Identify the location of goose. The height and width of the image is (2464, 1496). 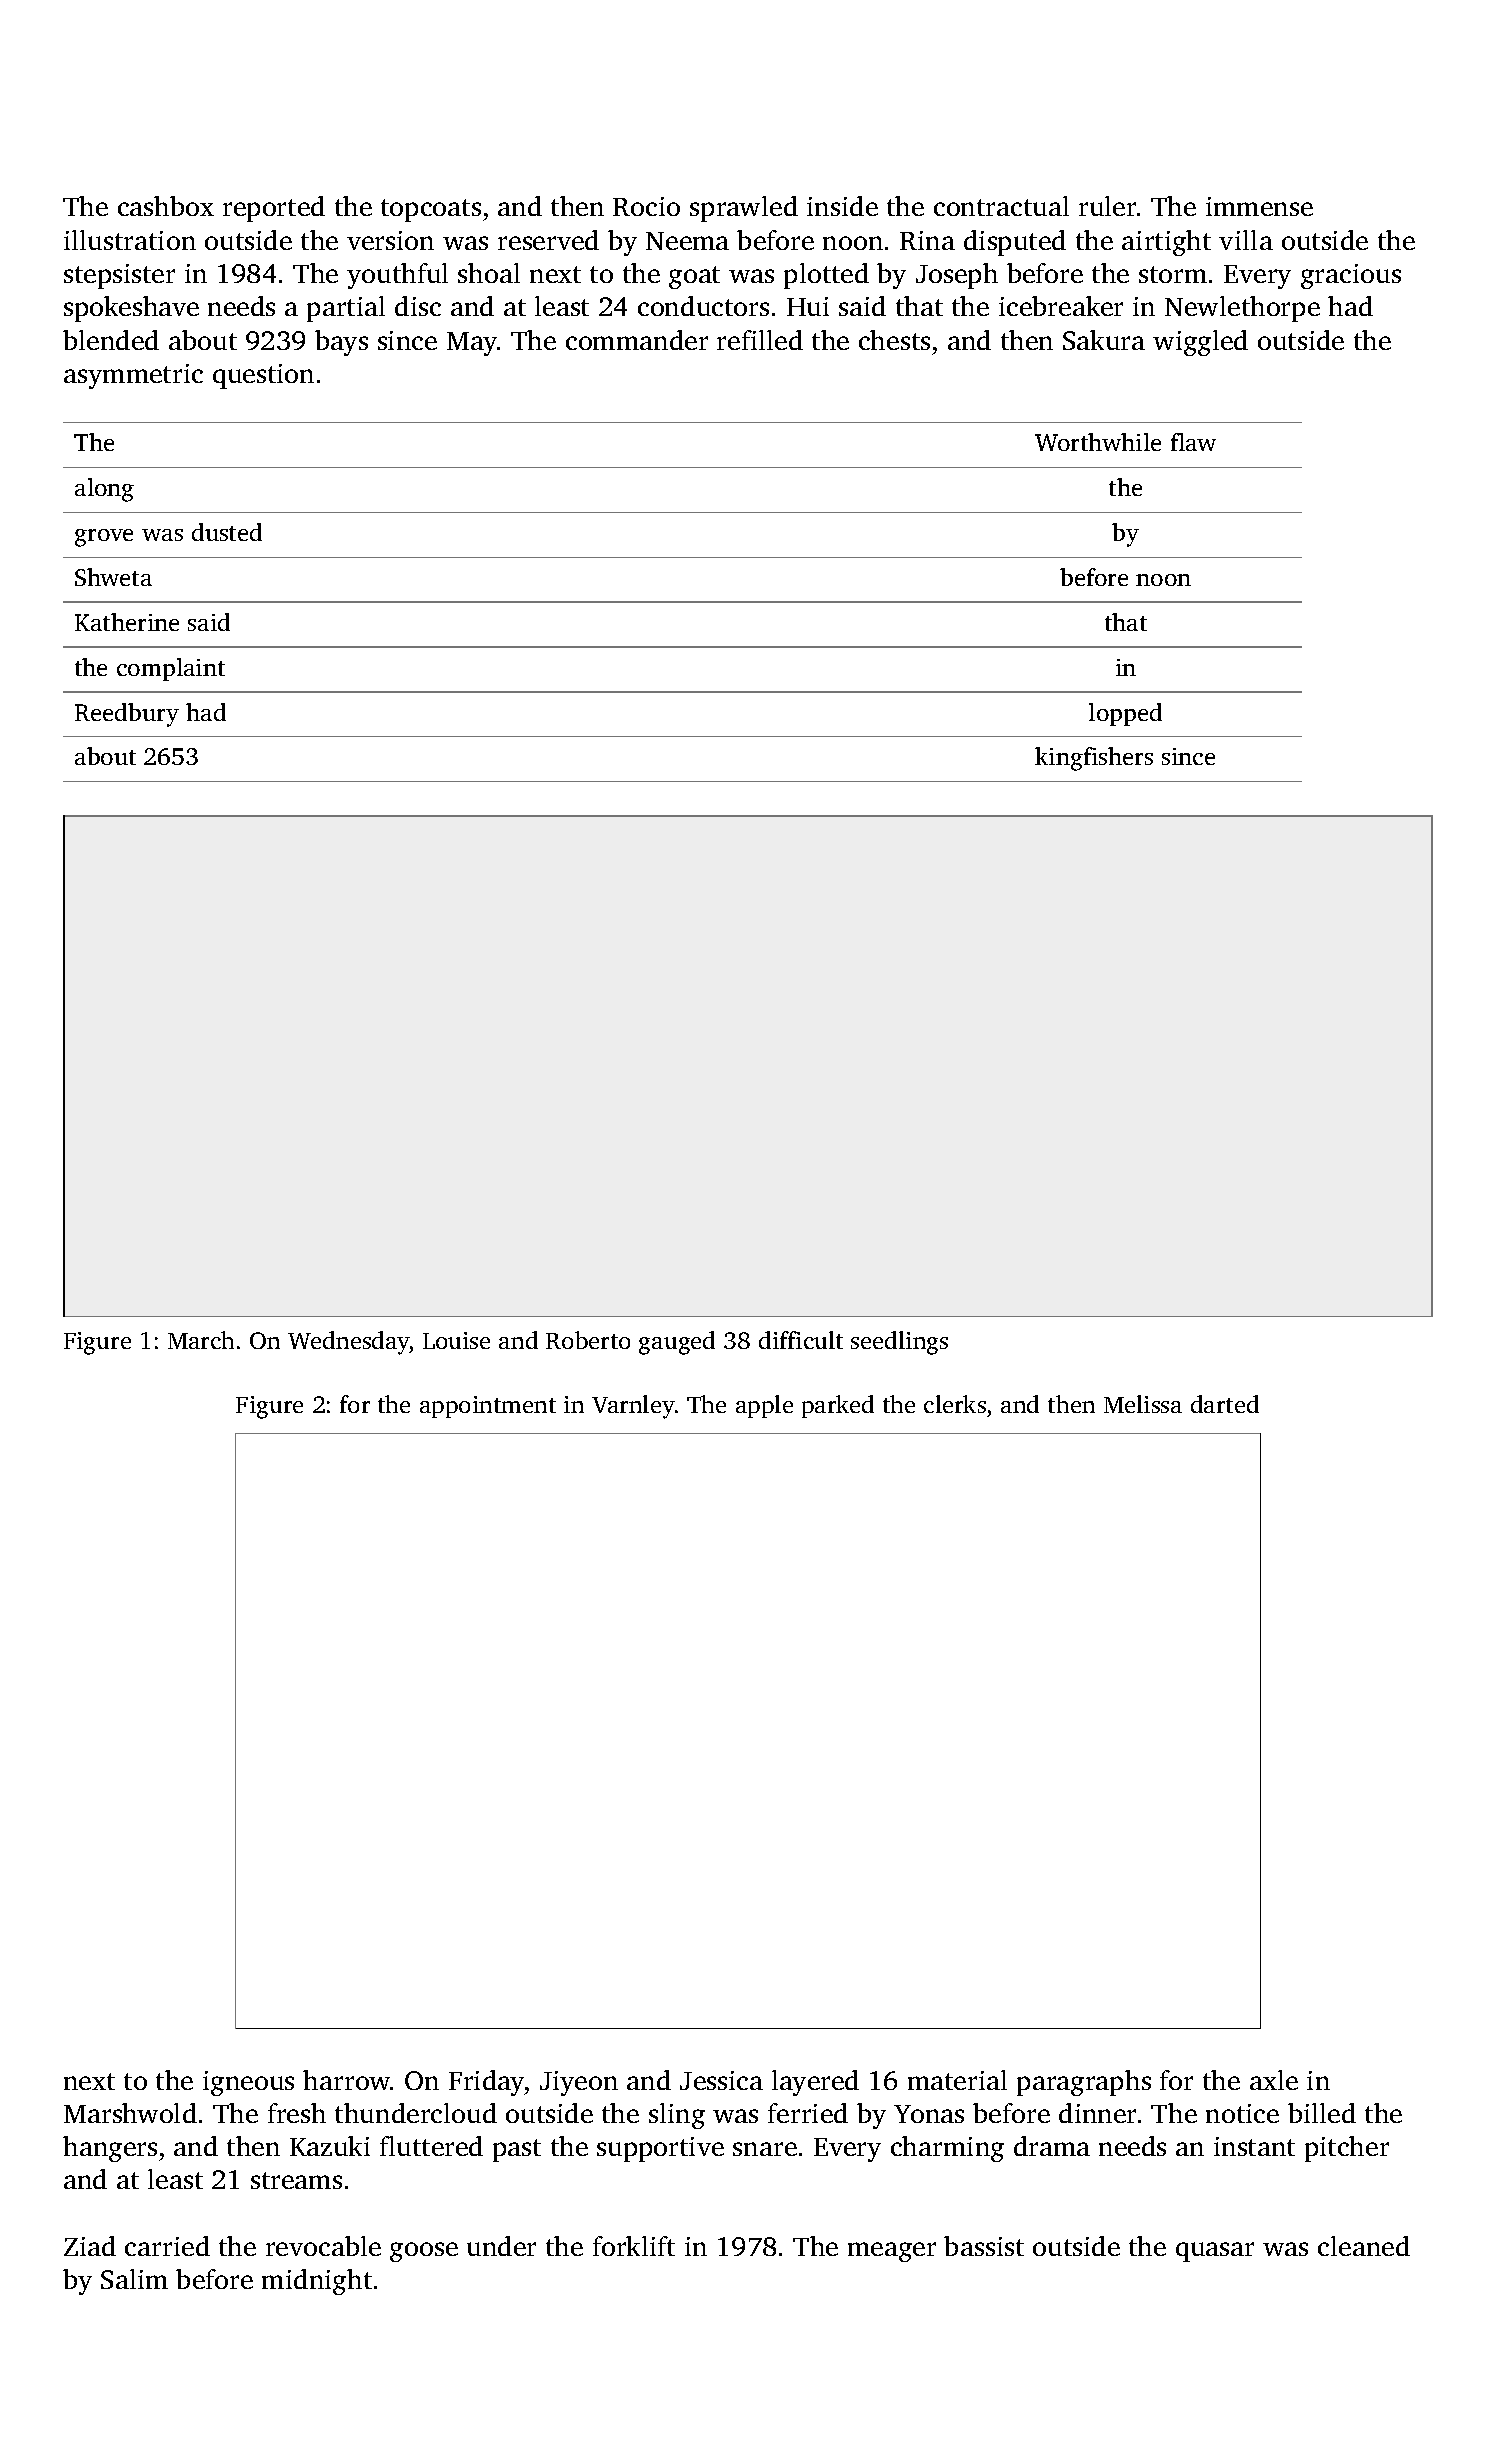
(424, 2252).
